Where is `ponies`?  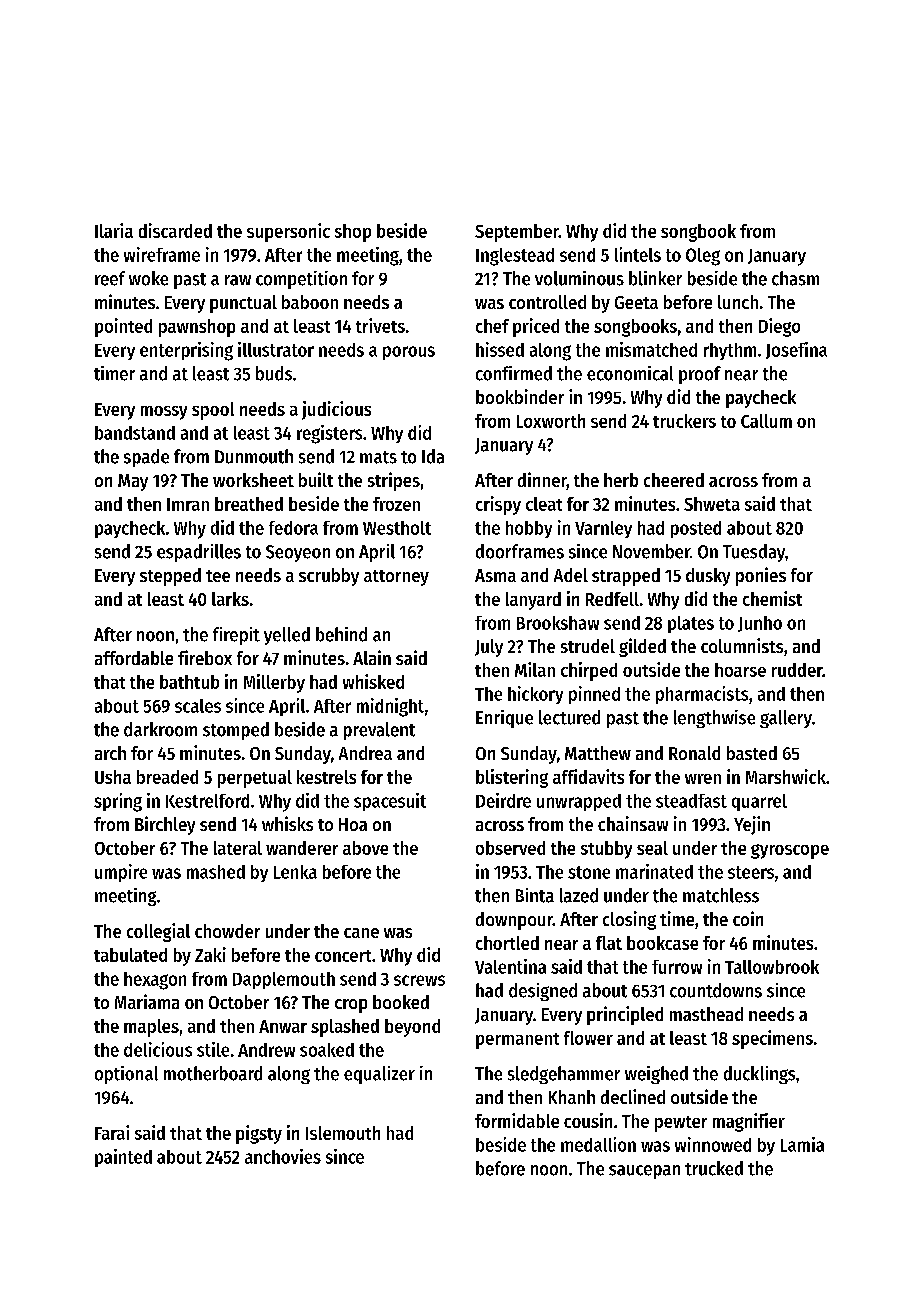
ponies is located at coordinates (761, 576).
